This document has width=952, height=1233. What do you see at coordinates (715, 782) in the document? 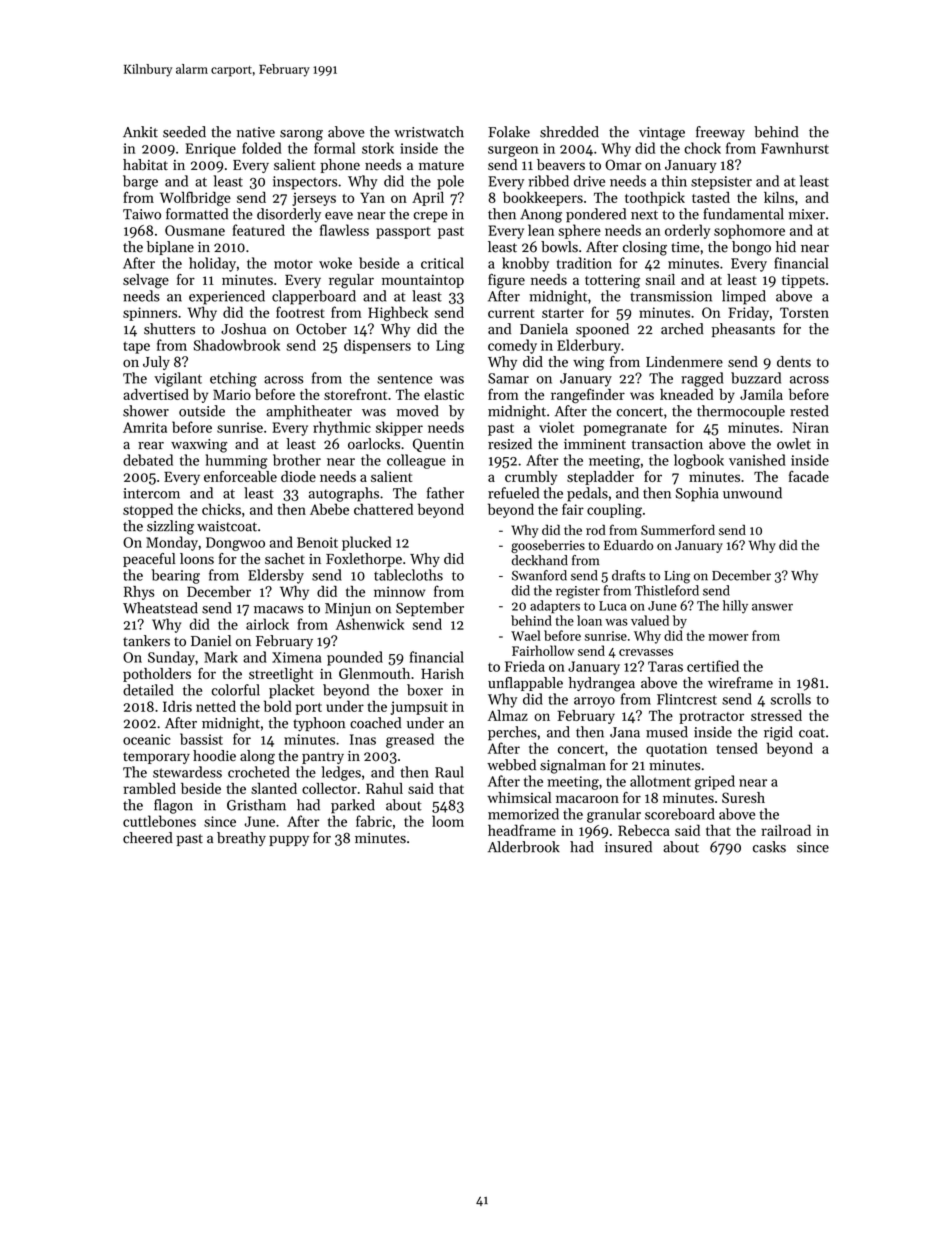
I see `griped` at bounding box center [715, 782].
